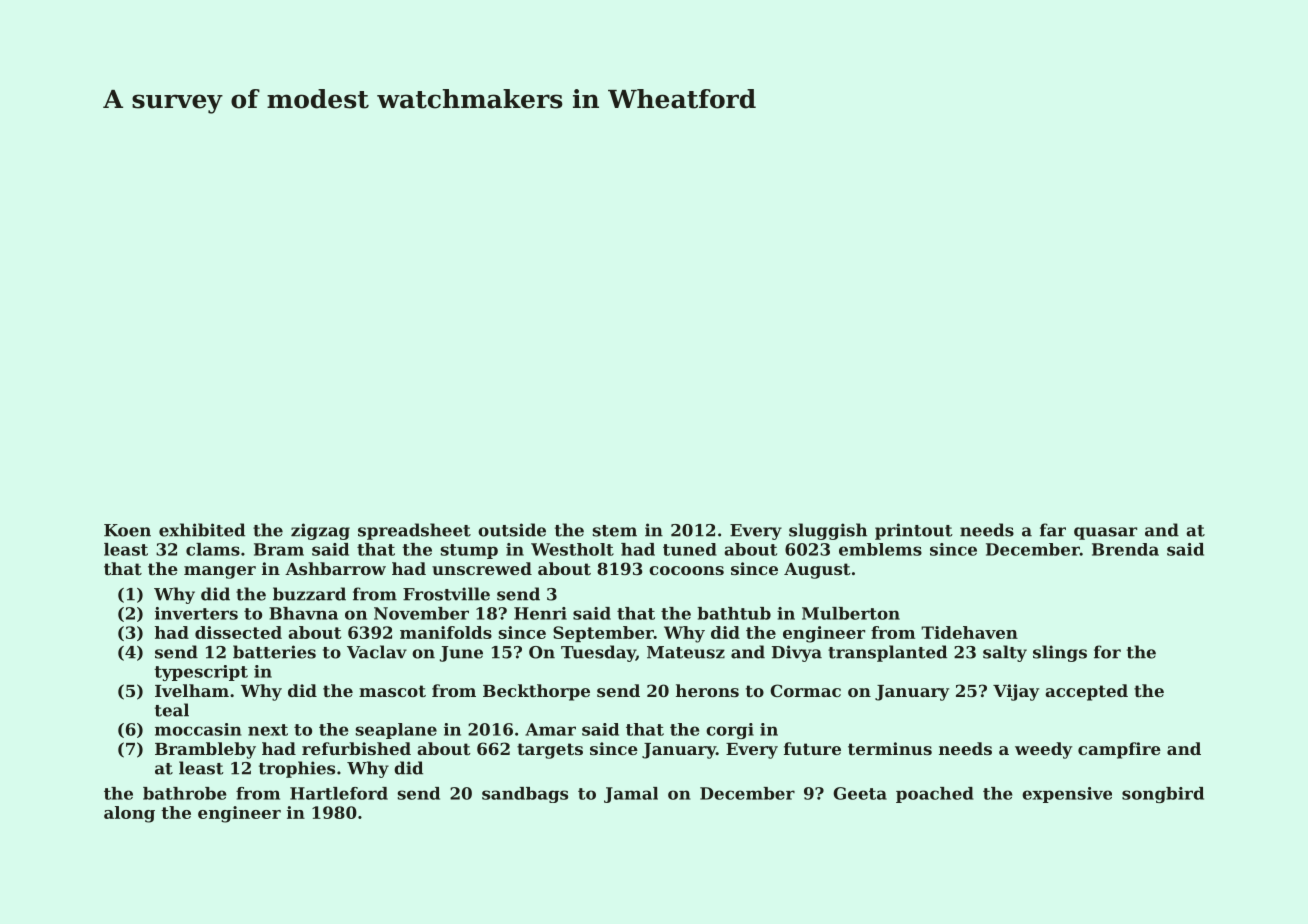 Image resolution: width=1308 pixels, height=924 pixels. I want to click on poached, so click(935, 795).
